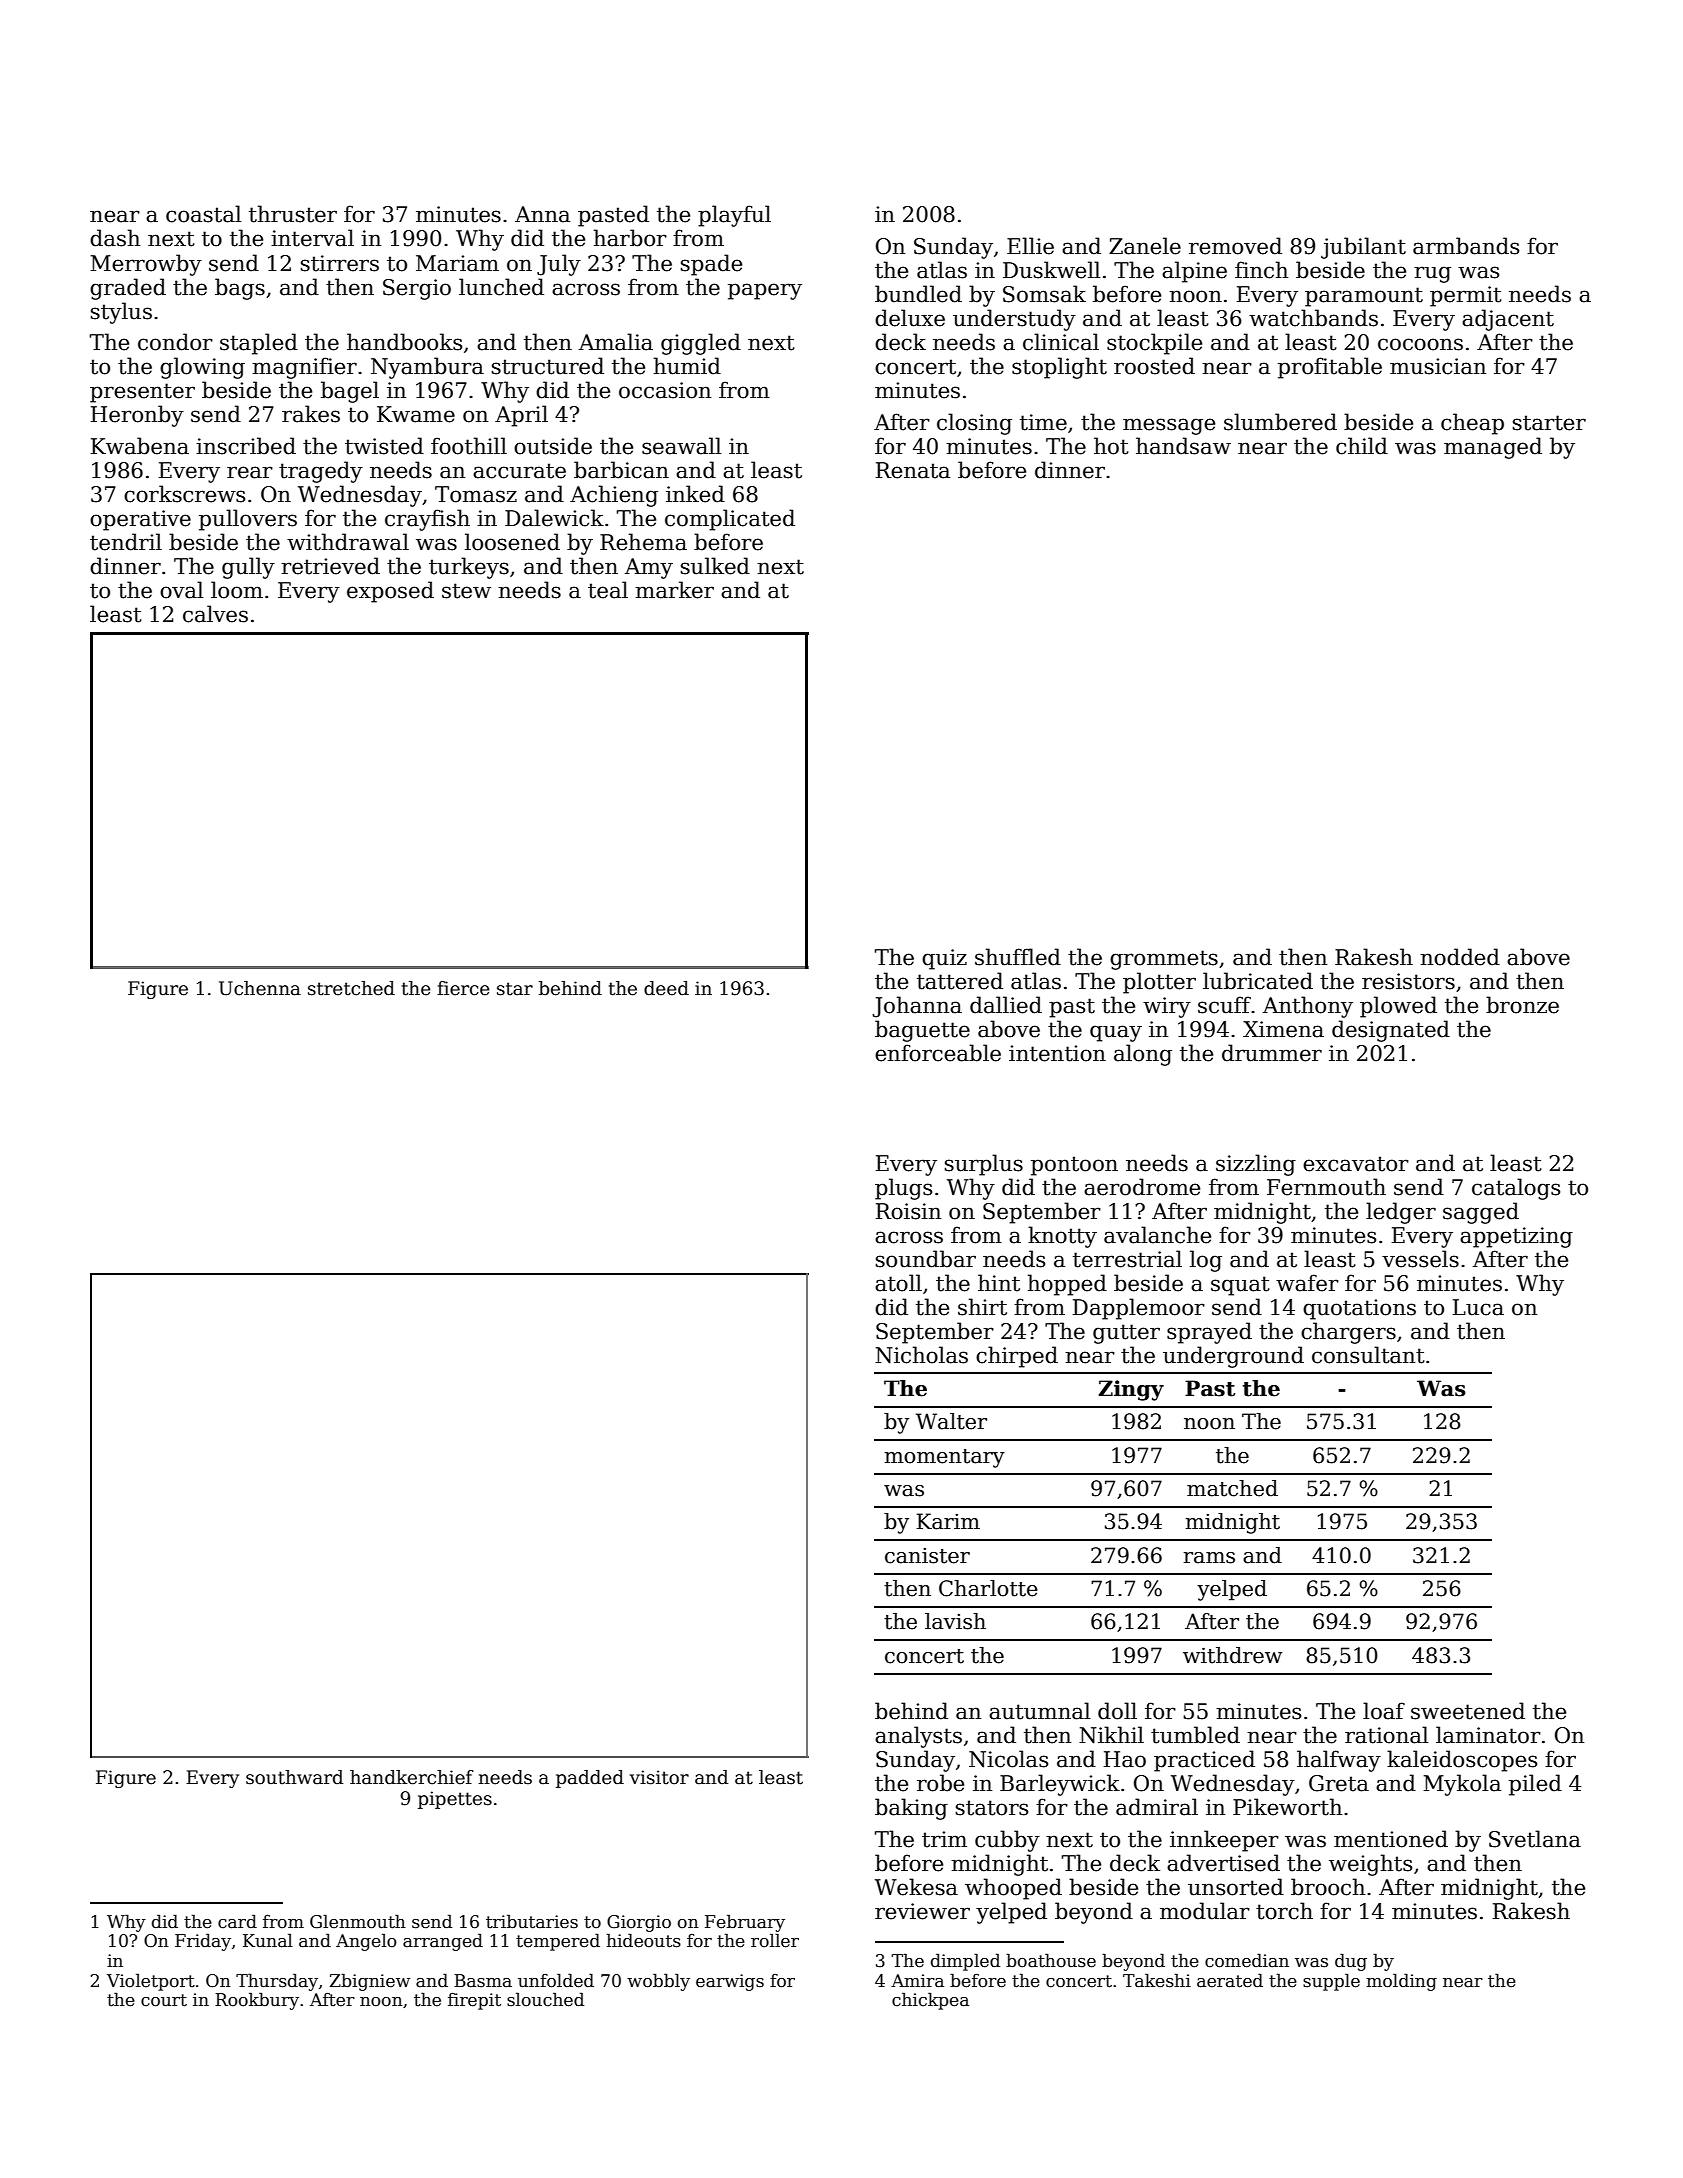  What do you see at coordinates (666, 988) in the screenshot?
I see `deed` at bounding box center [666, 988].
